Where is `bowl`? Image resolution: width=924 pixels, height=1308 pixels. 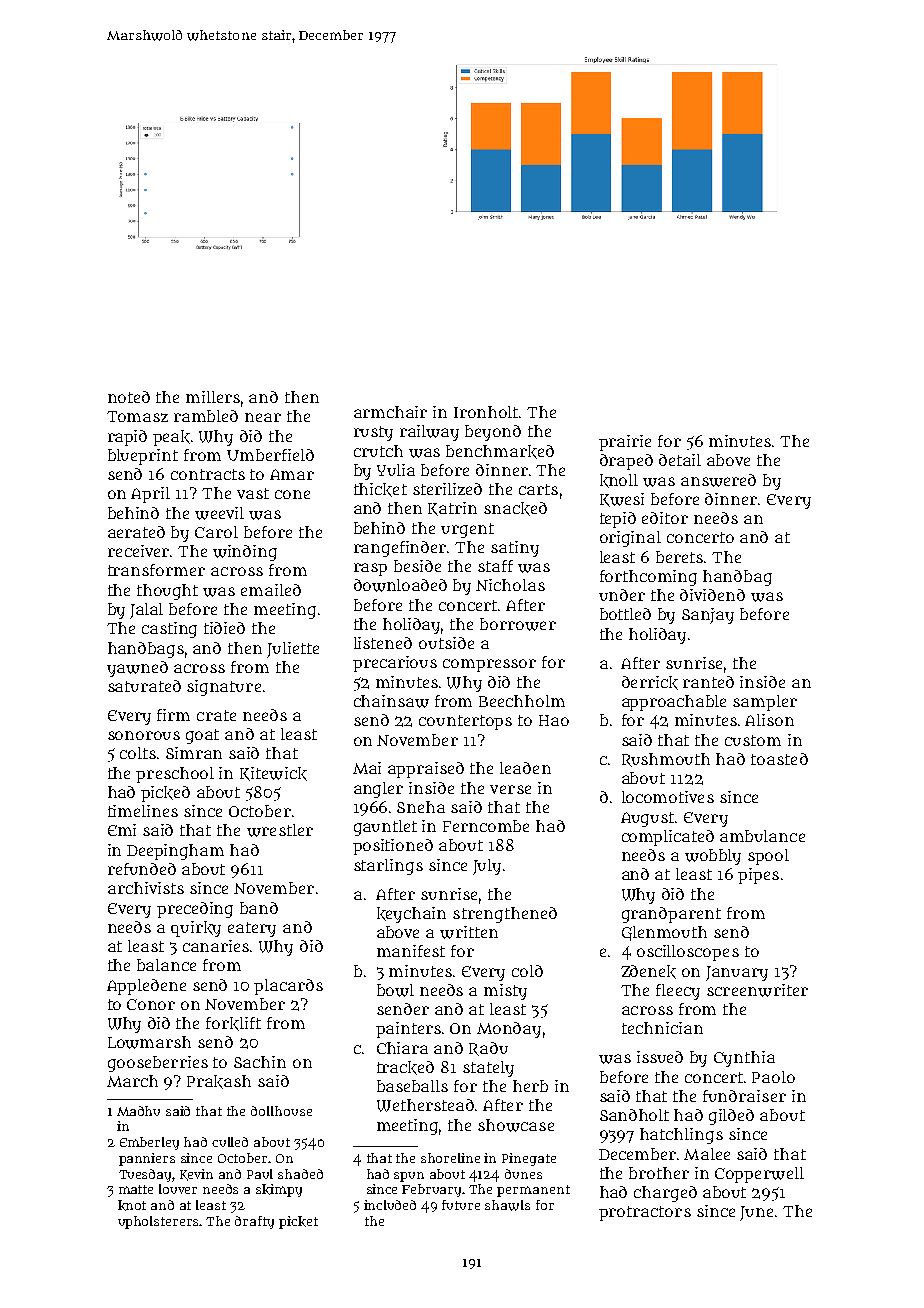 bowl is located at coordinates (395, 990).
